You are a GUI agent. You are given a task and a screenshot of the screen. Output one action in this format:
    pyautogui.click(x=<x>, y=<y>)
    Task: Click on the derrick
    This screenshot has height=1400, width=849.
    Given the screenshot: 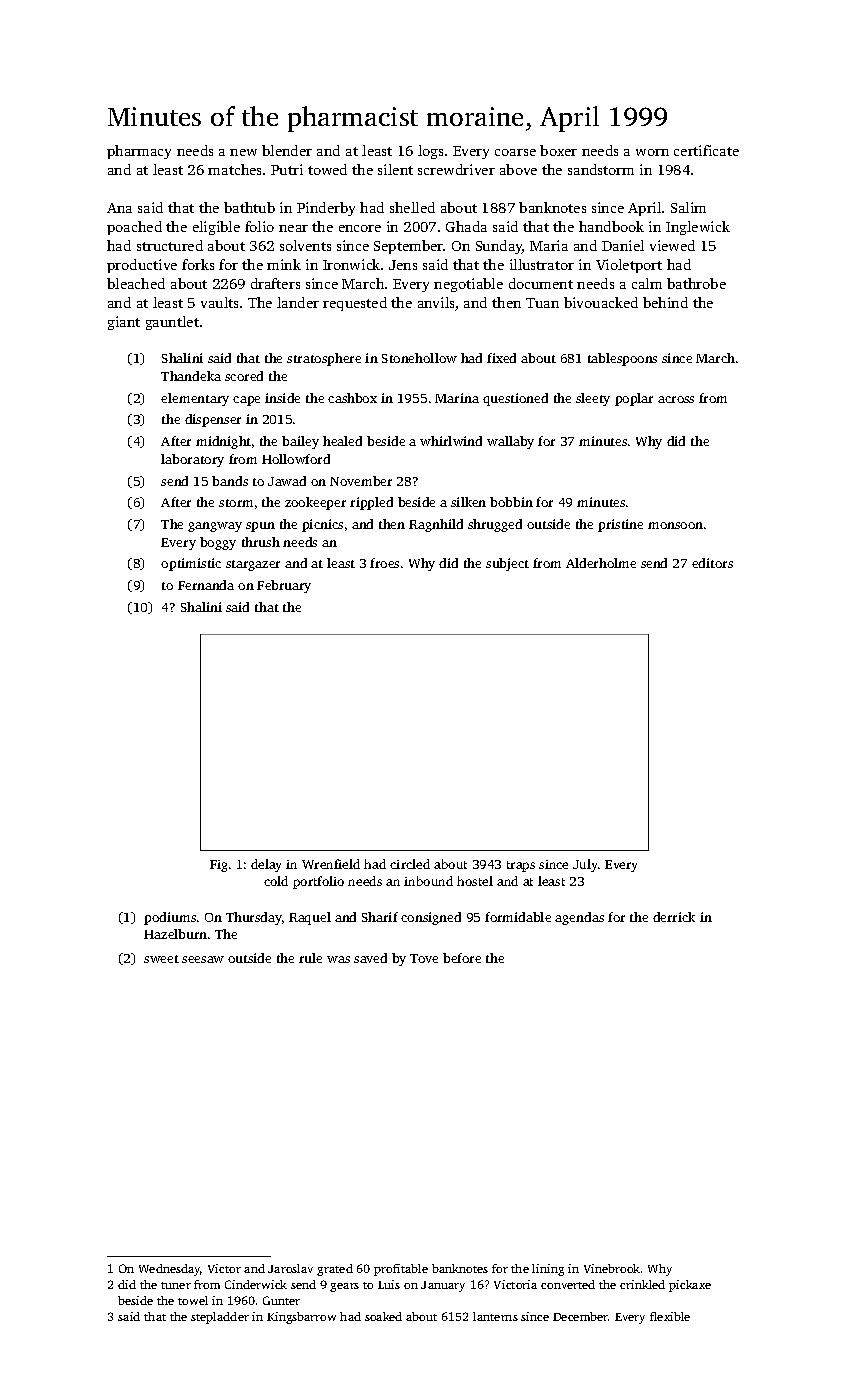 What is the action you would take?
    pyautogui.click(x=674, y=917)
